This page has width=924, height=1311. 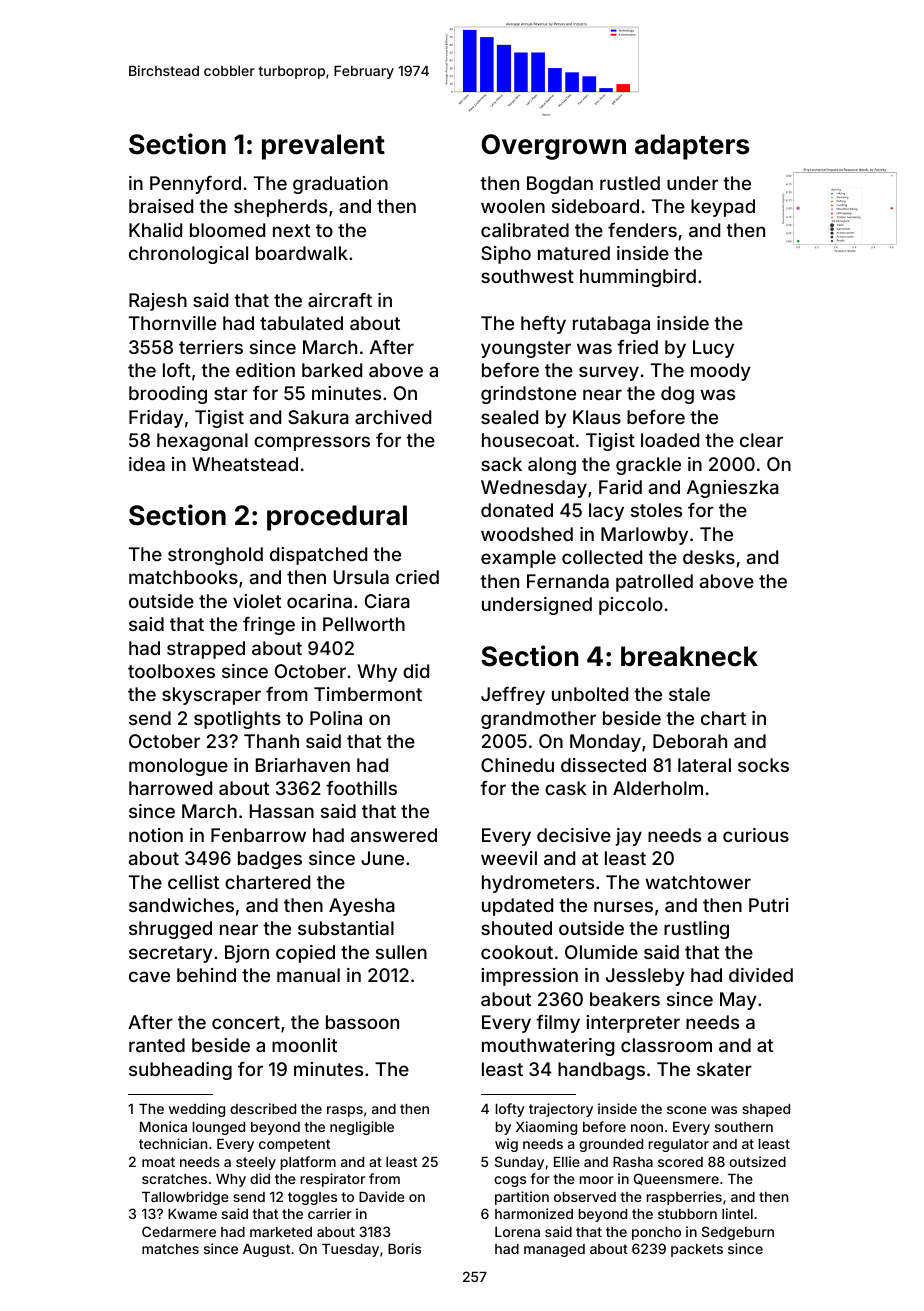 I want to click on matchbooks, so click(x=183, y=577).
